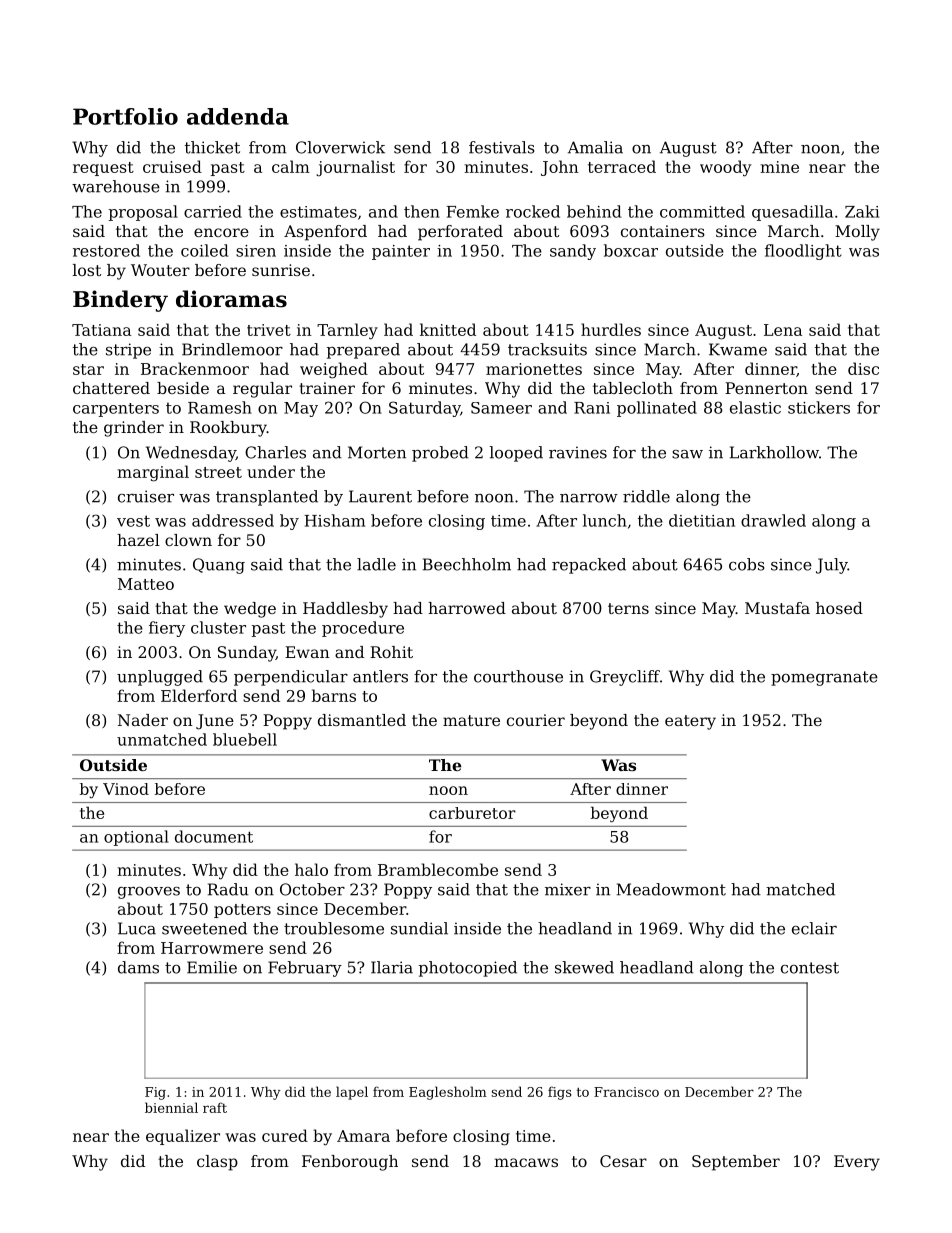 The image size is (952, 1233). What do you see at coordinates (391, 652) in the page?
I see `Rohit` at bounding box center [391, 652].
